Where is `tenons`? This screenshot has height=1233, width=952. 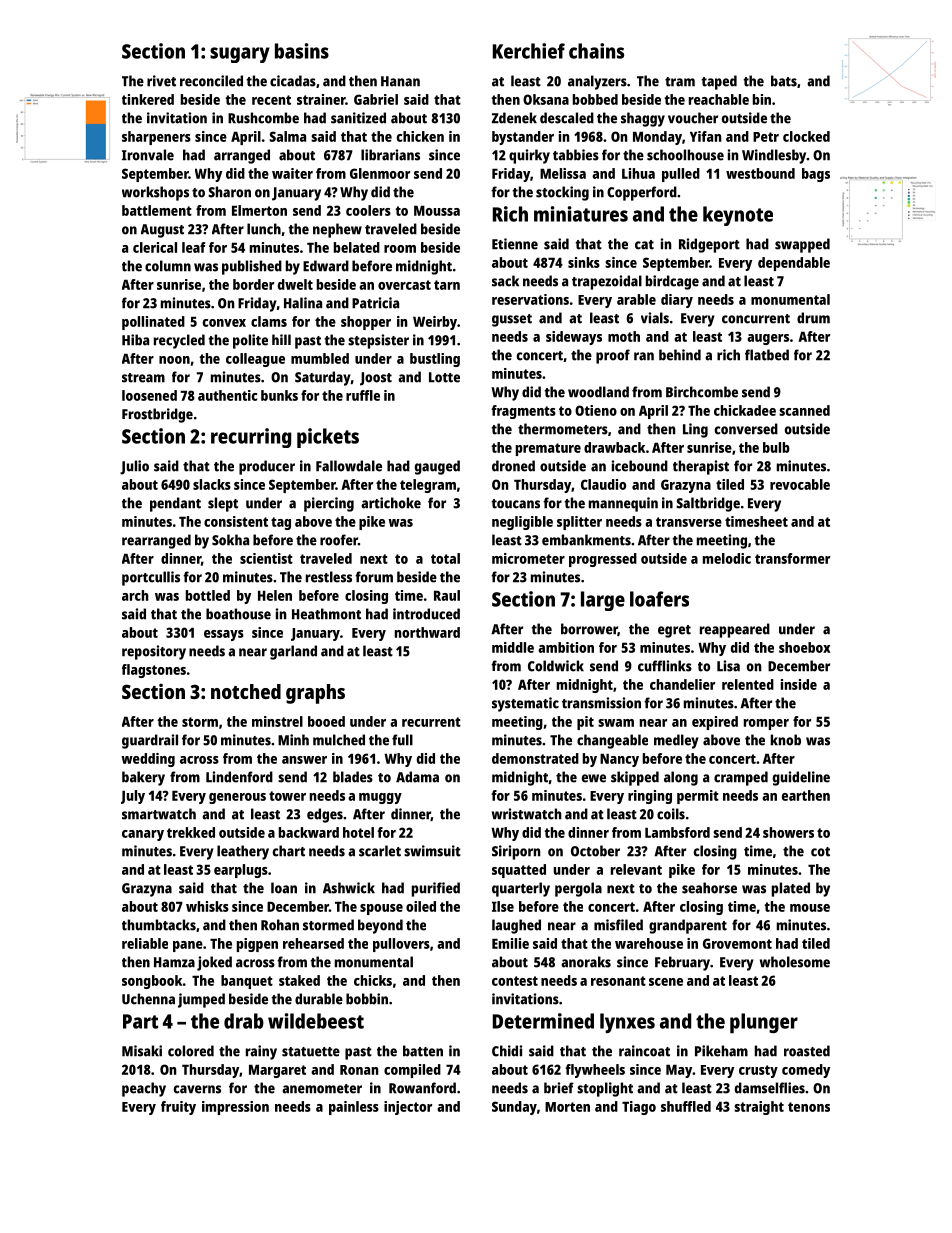
tenons is located at coordinates (809, 1107).
